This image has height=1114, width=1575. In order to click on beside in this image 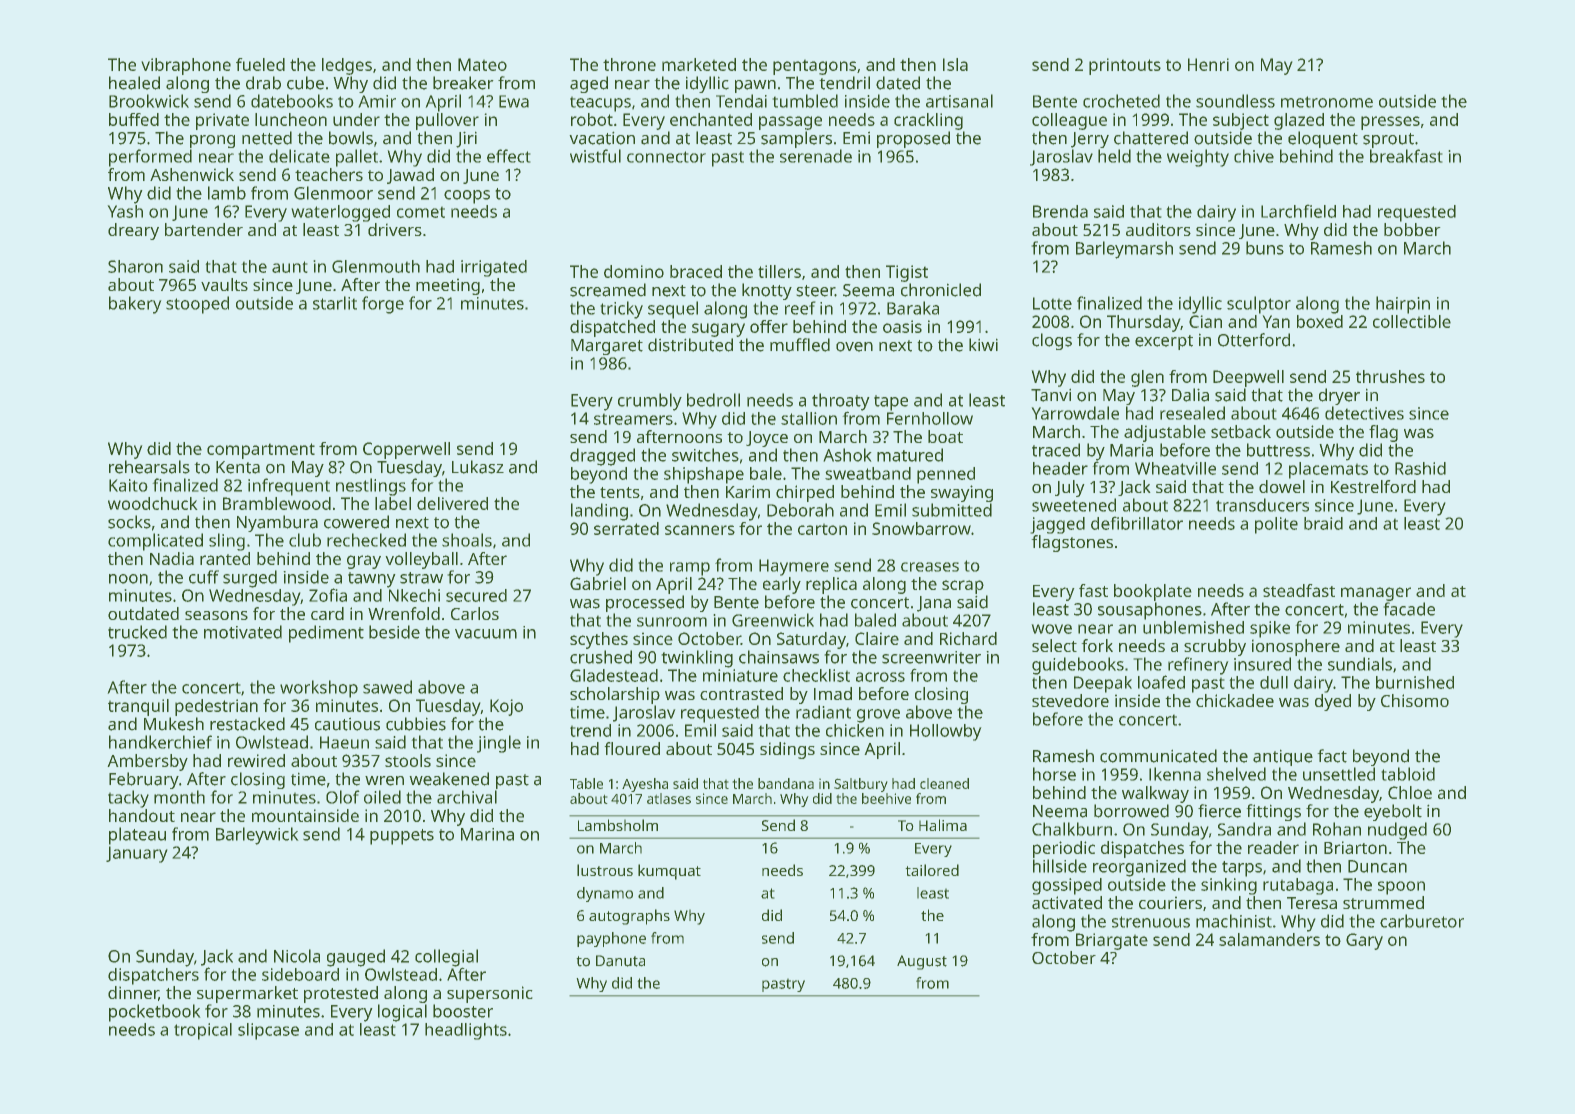, I will do `click(394, 632)`.
